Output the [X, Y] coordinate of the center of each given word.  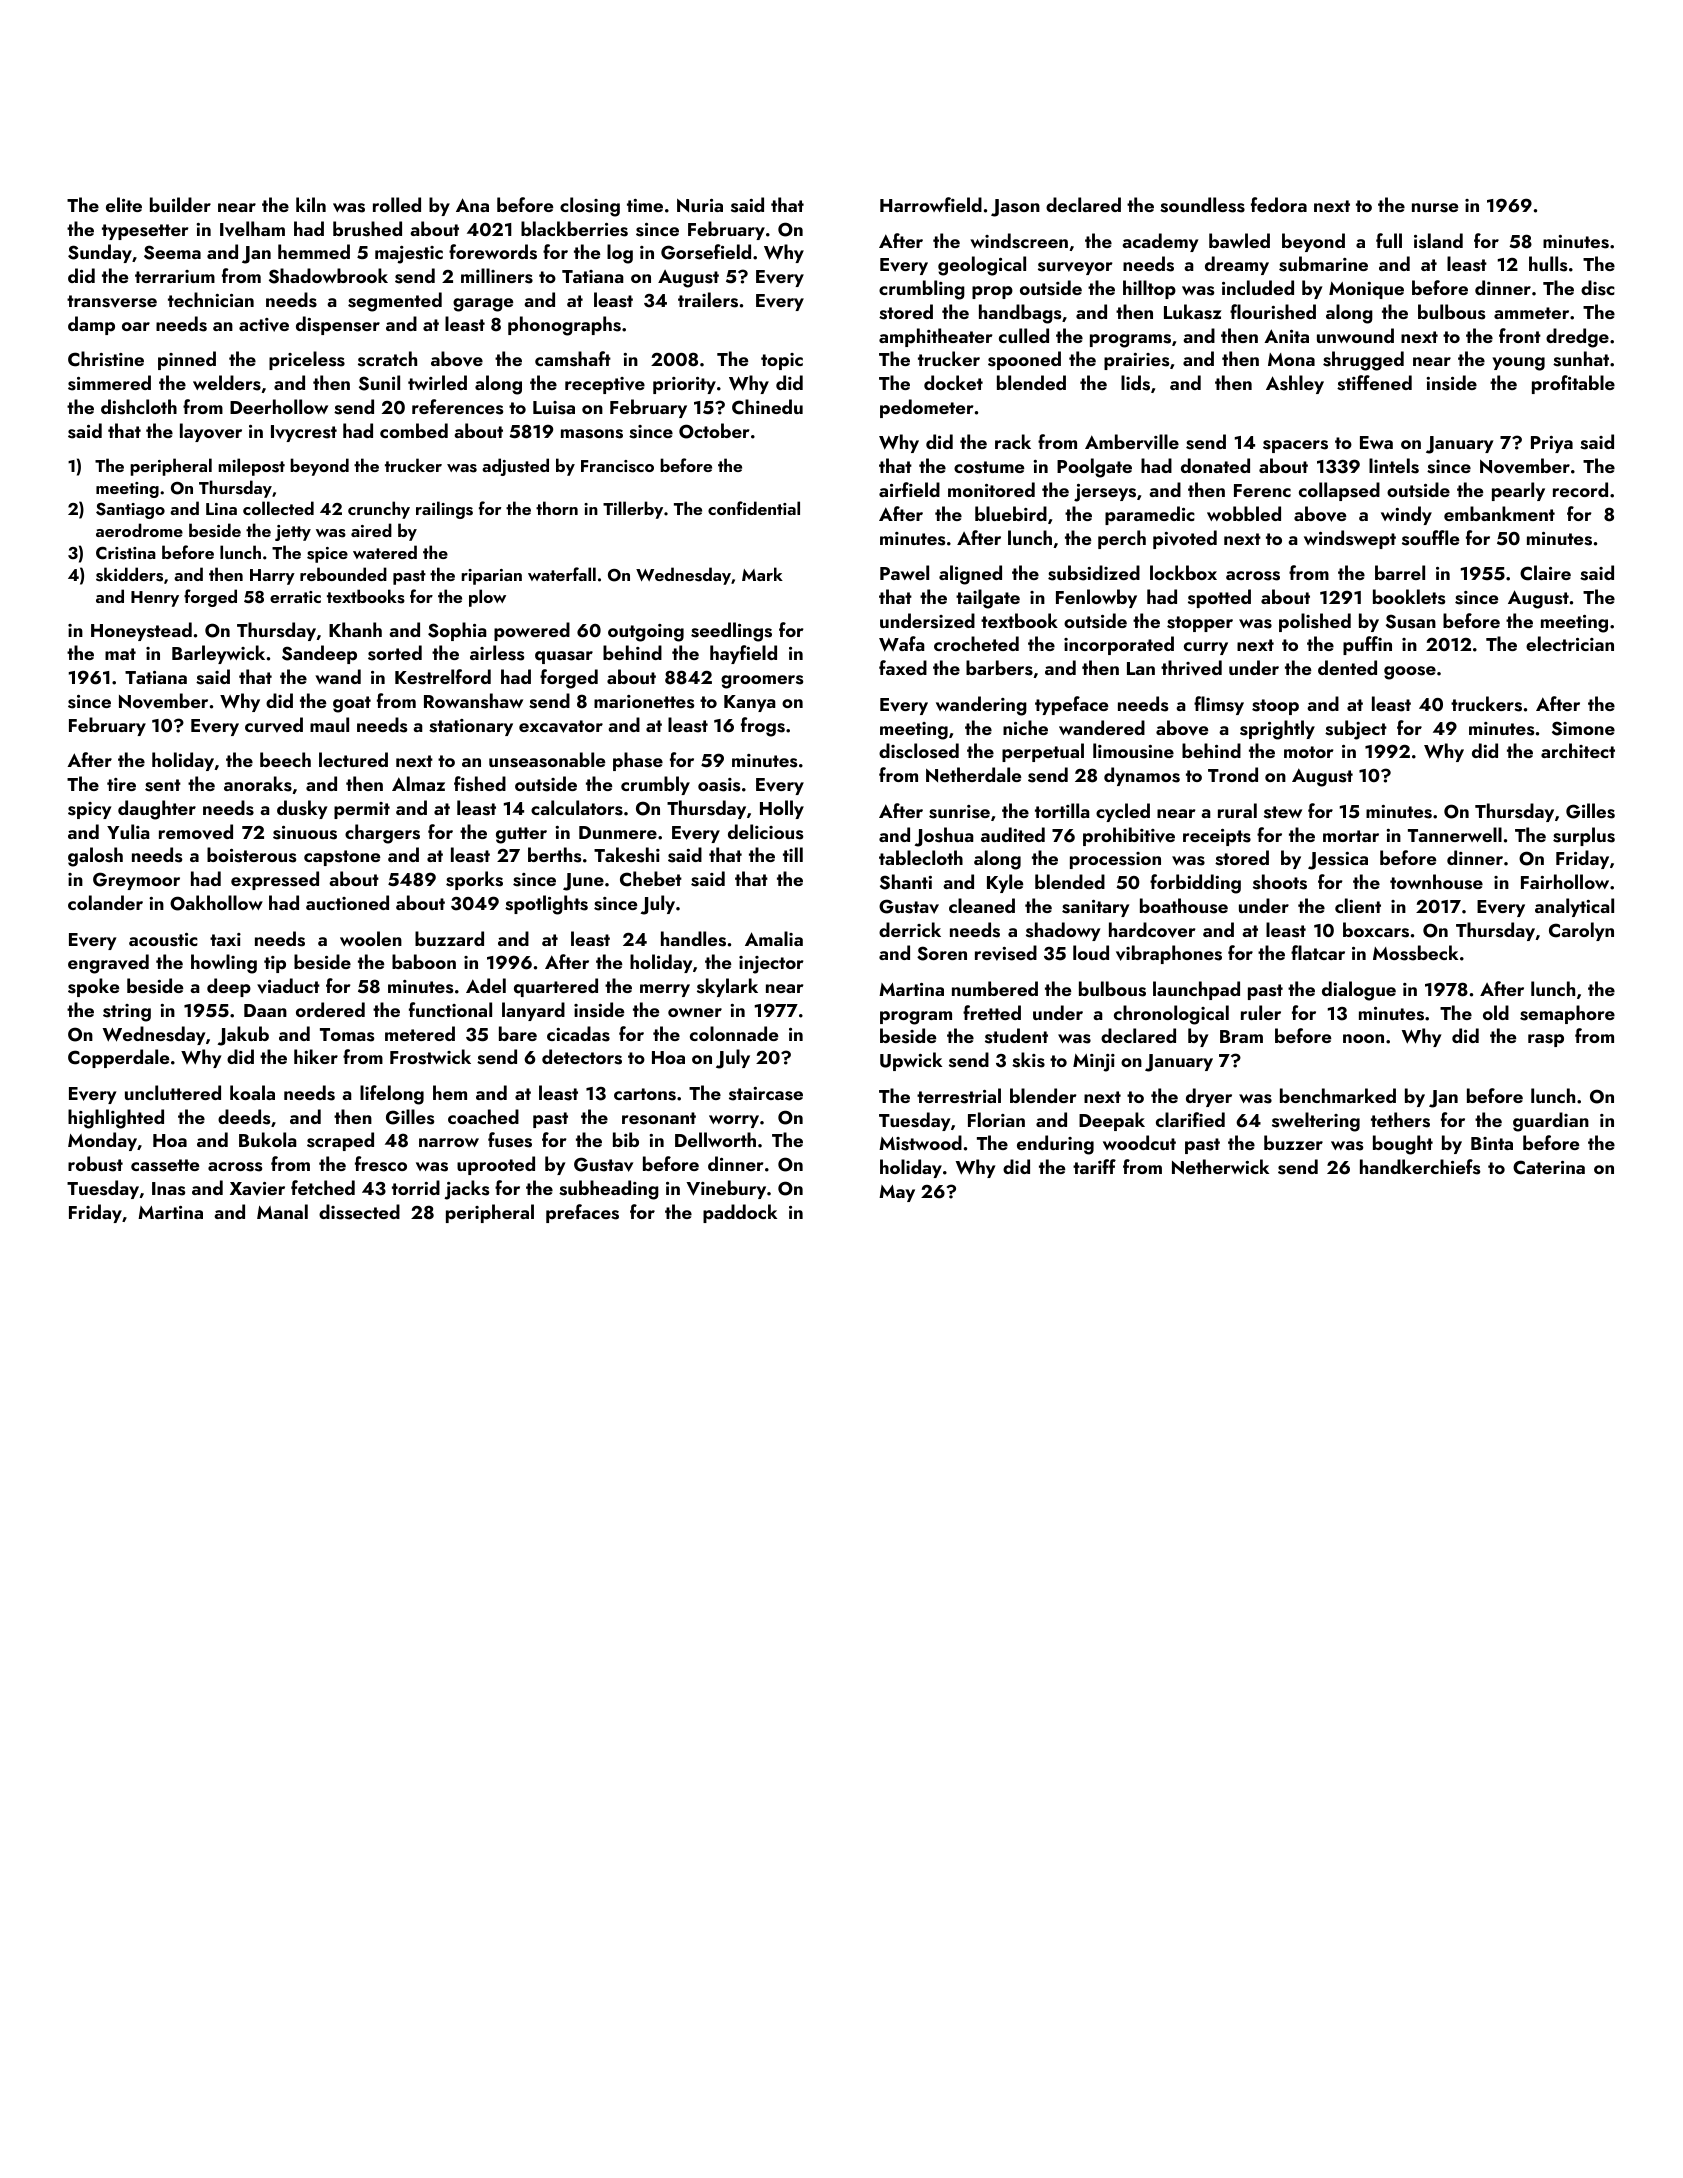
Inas [168, 1189]
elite [124, 204]
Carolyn [1581, 931]
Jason [1015, 208]
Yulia [128, 831]
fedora [1279, 204]
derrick [910, 929]
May [897, 1193]
